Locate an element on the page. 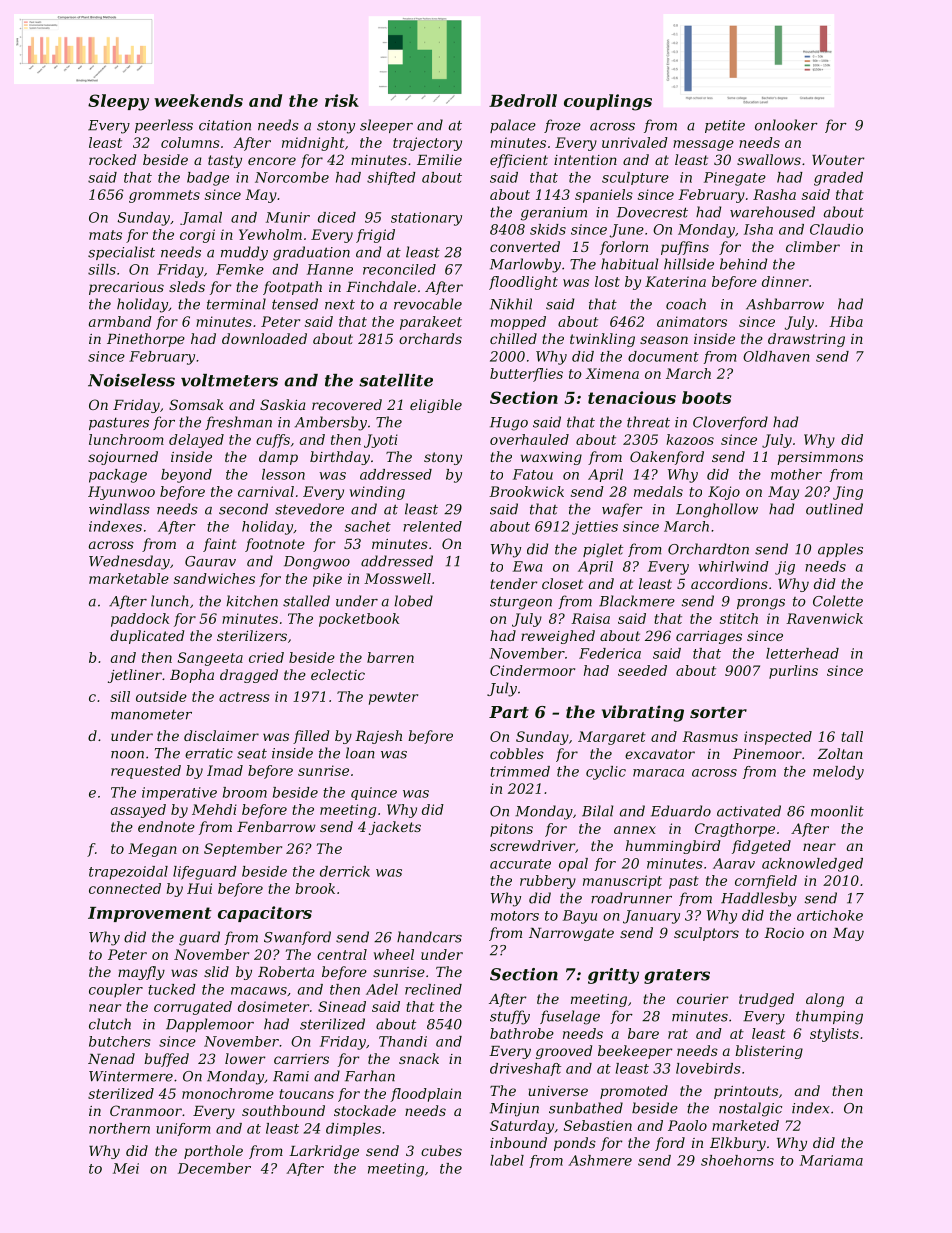 The width and height of the page is (952, 1233). message is located at coordinates (703, 145).
